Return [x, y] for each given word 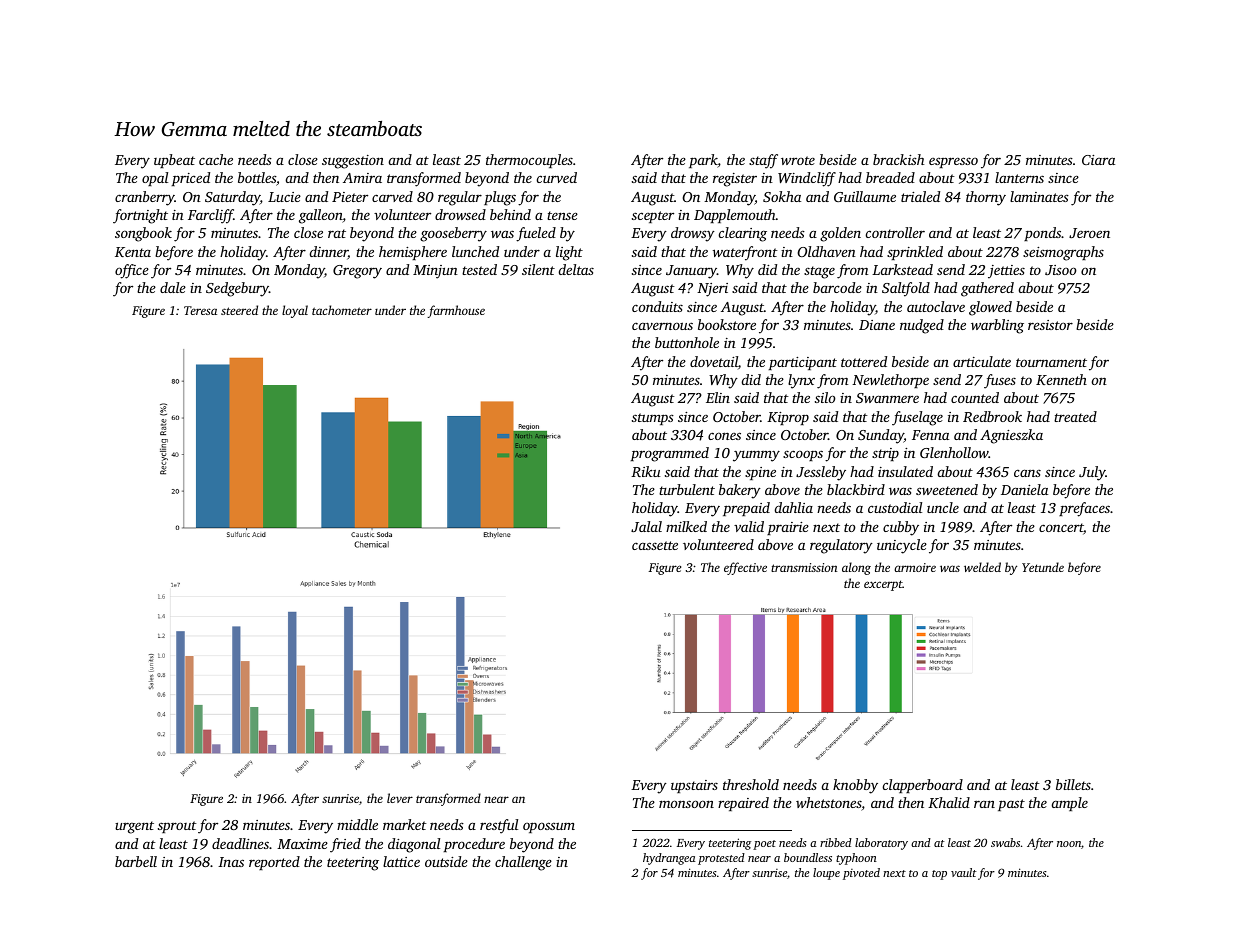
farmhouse [456, 311]
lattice [401, 861]
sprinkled [915, 253]
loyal [295, 311]
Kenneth [1061, 379]
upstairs [694, 786]
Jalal [646, 526]
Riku [646, 471]
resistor [1050, 325]
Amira [362, 178]
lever [400, 798]
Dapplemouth [735, 216]
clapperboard [923, 786]
